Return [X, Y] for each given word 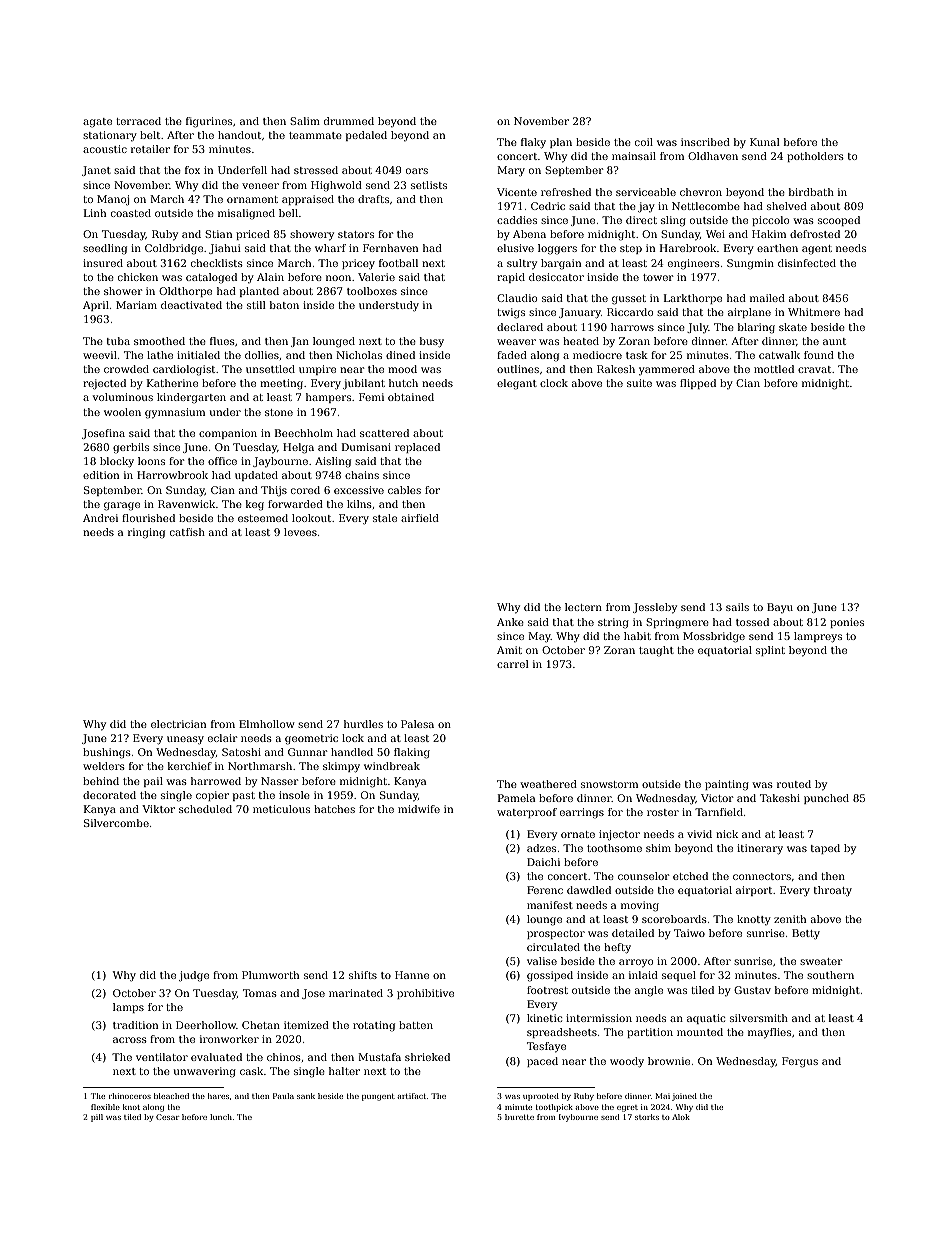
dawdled [589, 890]
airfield [420, 518]
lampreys [818, 637]
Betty [806, 934]
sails [737, 607]
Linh [95, 213]
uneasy [185, 740]
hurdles [363, 724]
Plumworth [270, 975]
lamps [128, 1008]
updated [256, 476]
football [398, 263]
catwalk [779, 355]
